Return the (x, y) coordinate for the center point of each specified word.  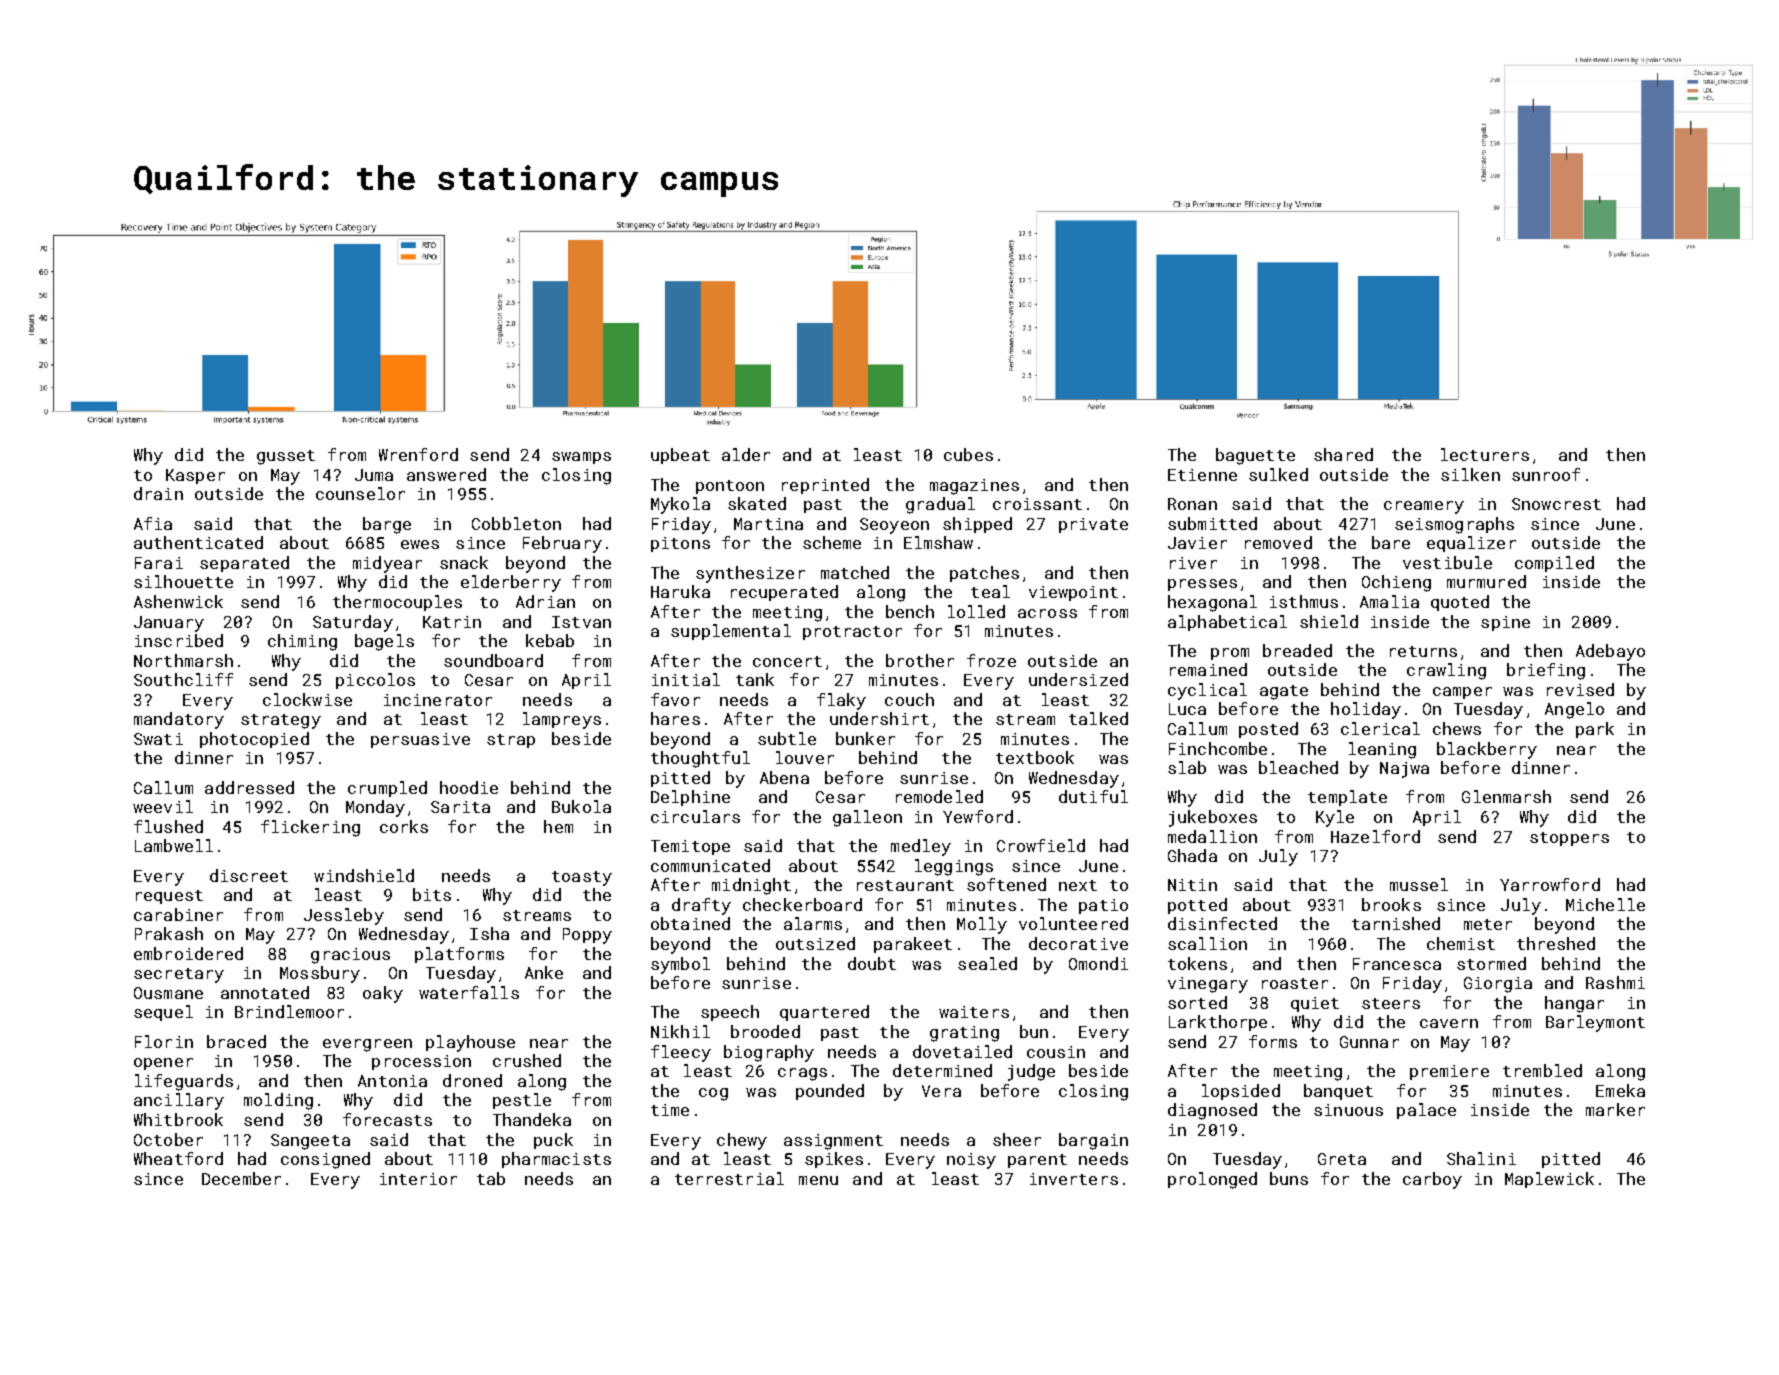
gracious (350, 956)
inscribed (179, 640)
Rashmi (1615, 982)
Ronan (1192, 504)
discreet (249, 875)
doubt (872, 963)
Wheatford (178, 1158)
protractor (852, 633)
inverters (1074, 1179)
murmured (1486, 581)
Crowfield (1041, 845)
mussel (1419, 884)
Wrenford (418, 454)
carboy (1432, 1180)
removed (1278, 542)
